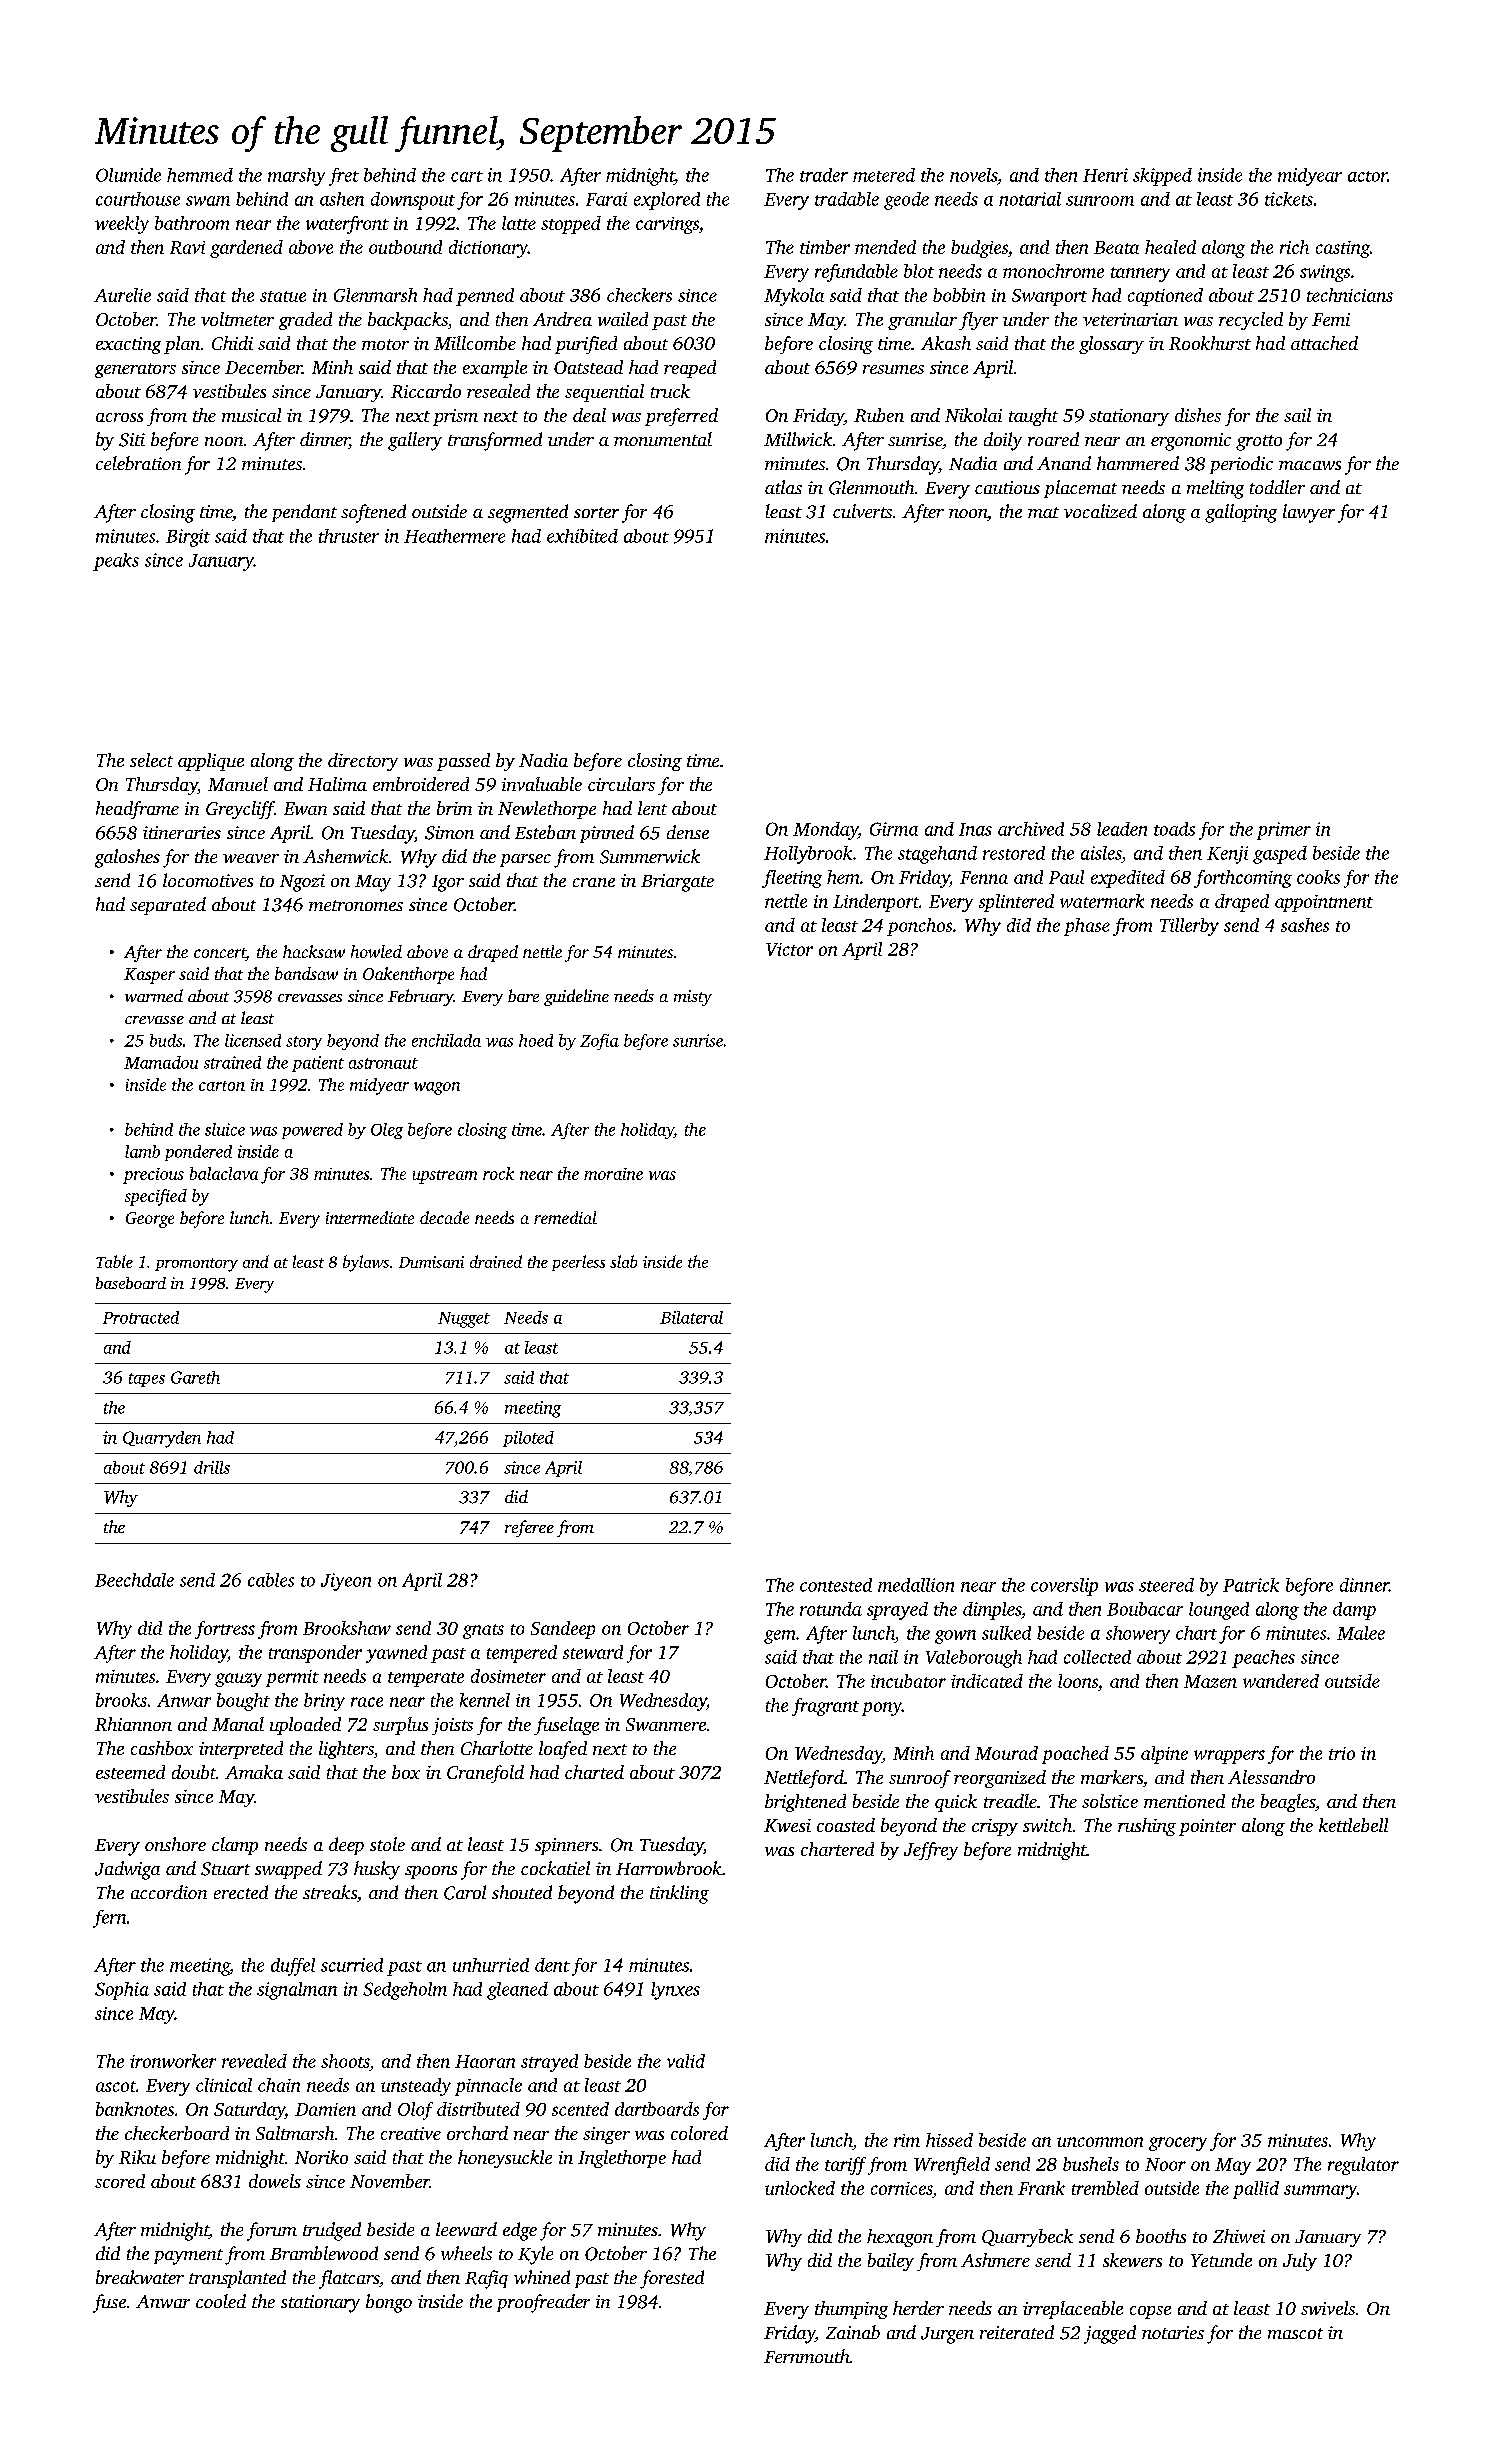 The height and width of the screenshot is (2464, 1496). Describe the element at coordinates (292, 1678) in the screenshot. I see `permit` at that location.
